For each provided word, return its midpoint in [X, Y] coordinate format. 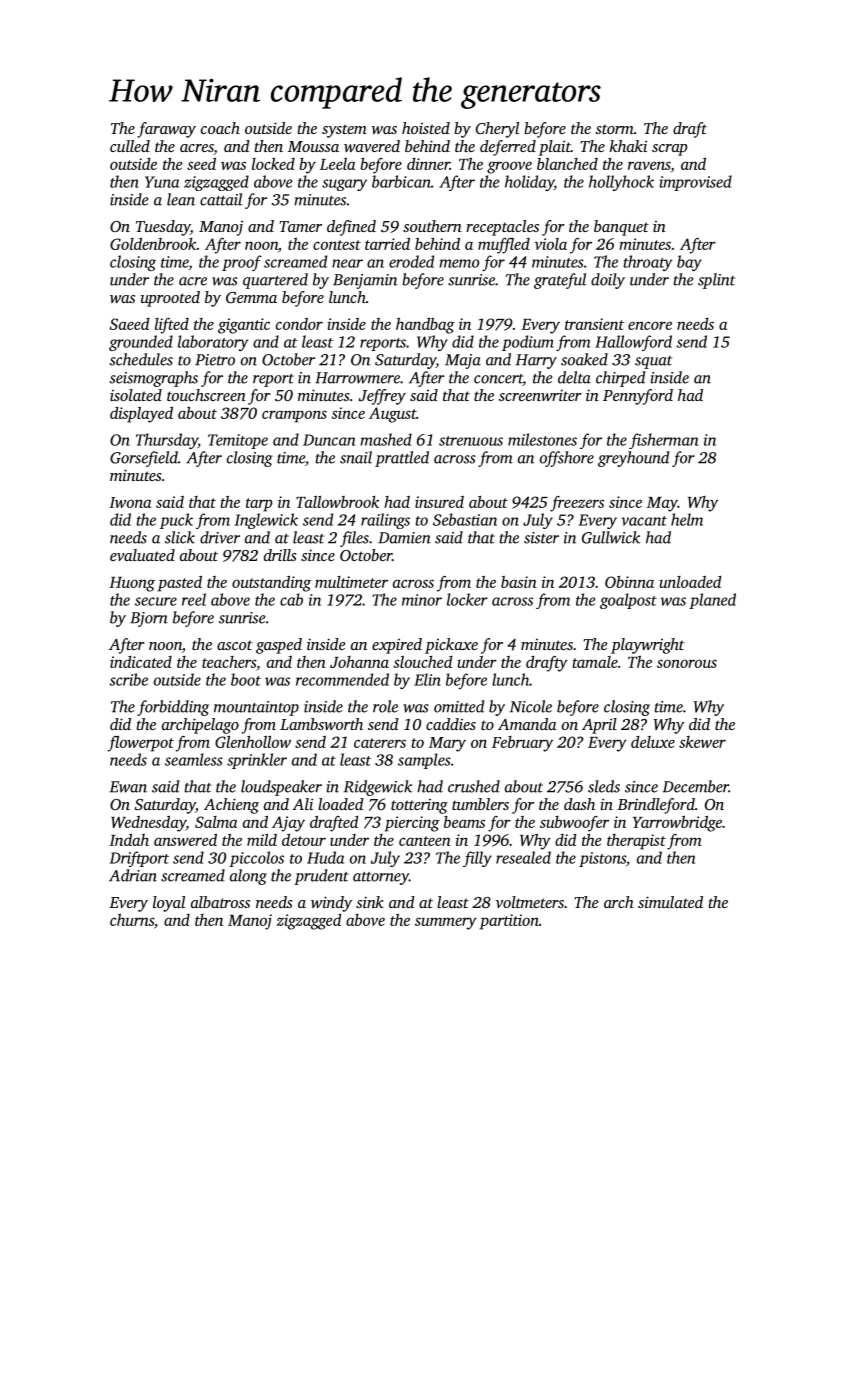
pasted [180, 584]
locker [467, 599]
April [599, 726]
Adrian [133, 875]
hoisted [426, 128]
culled [130, 146]
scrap [669, 150]
